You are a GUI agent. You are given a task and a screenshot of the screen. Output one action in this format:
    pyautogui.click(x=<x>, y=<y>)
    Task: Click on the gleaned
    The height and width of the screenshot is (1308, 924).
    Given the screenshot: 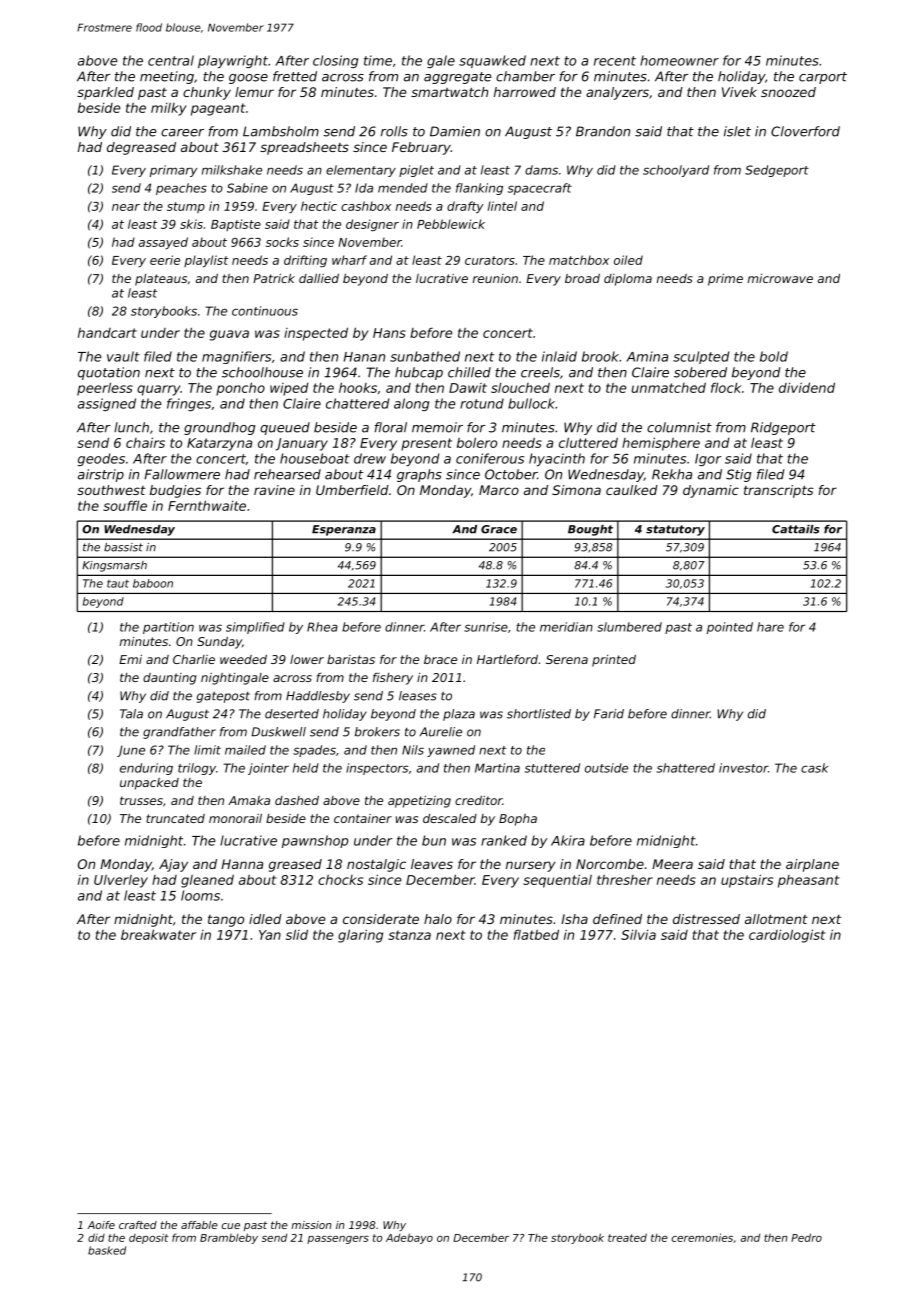 What is the action you would take?
    pyautogui.click(x=207, y=881)
